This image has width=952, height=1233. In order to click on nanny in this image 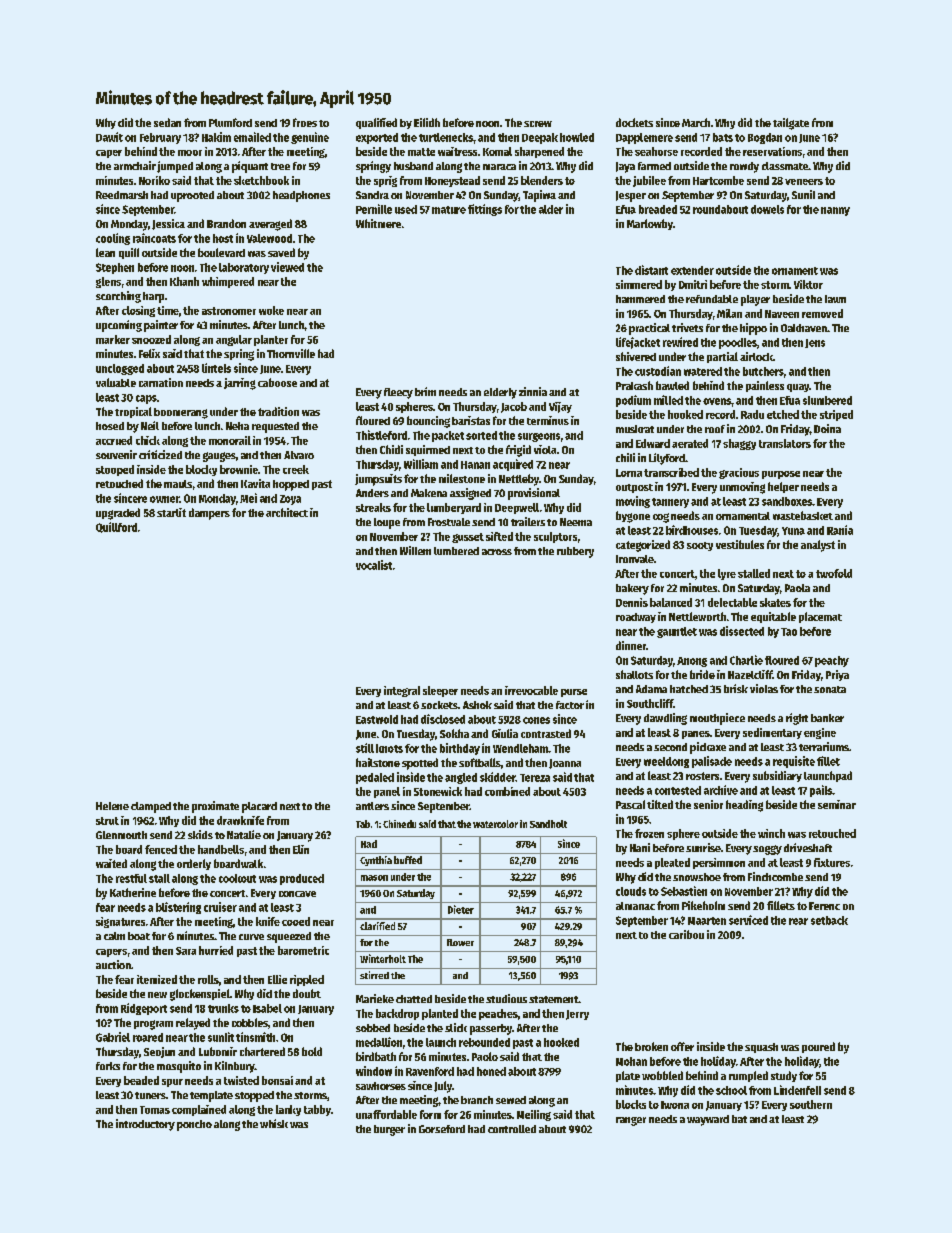, I will do `click(835, 211)`.
